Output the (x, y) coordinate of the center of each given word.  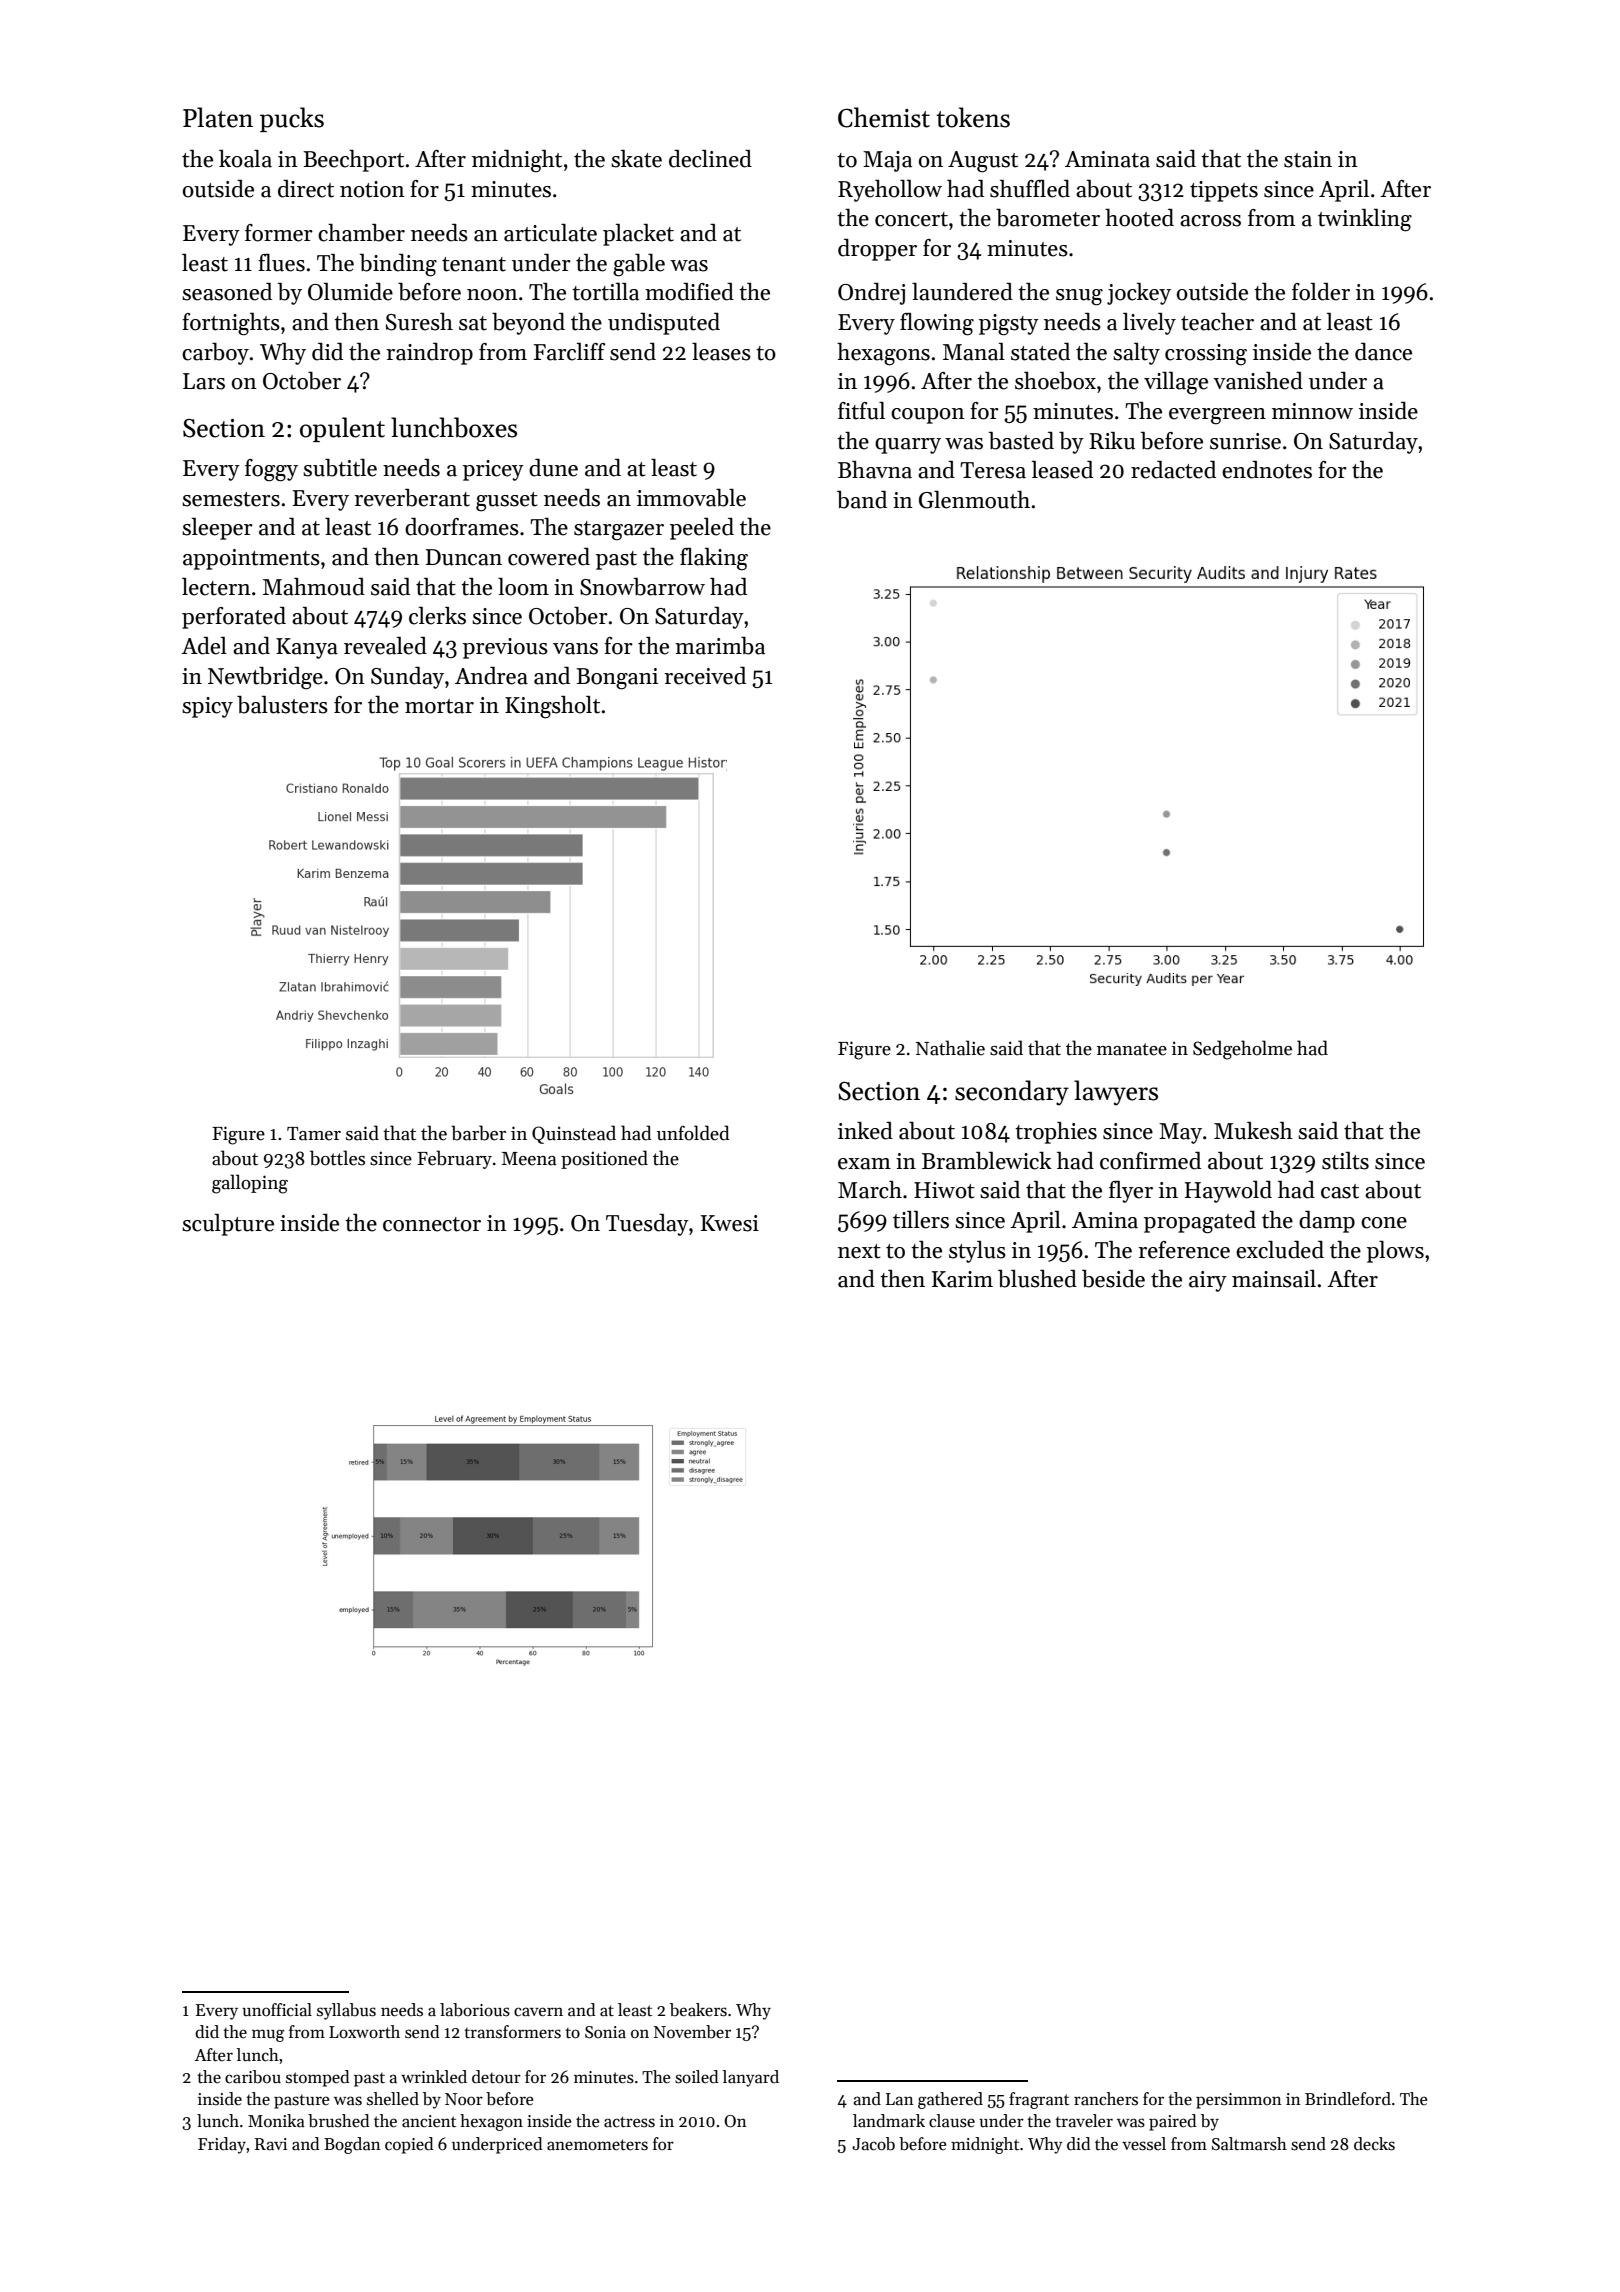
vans (575, 649)
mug (268, 2035)
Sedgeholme (1242, 1050)
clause (952, 2121)
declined (710, 159)
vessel (1144, 2144)
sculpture (228, 1225)
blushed (1037, 1279)
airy (1208, 1281)
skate (636, 159)
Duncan (464, 557)
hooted (1139, 218)
